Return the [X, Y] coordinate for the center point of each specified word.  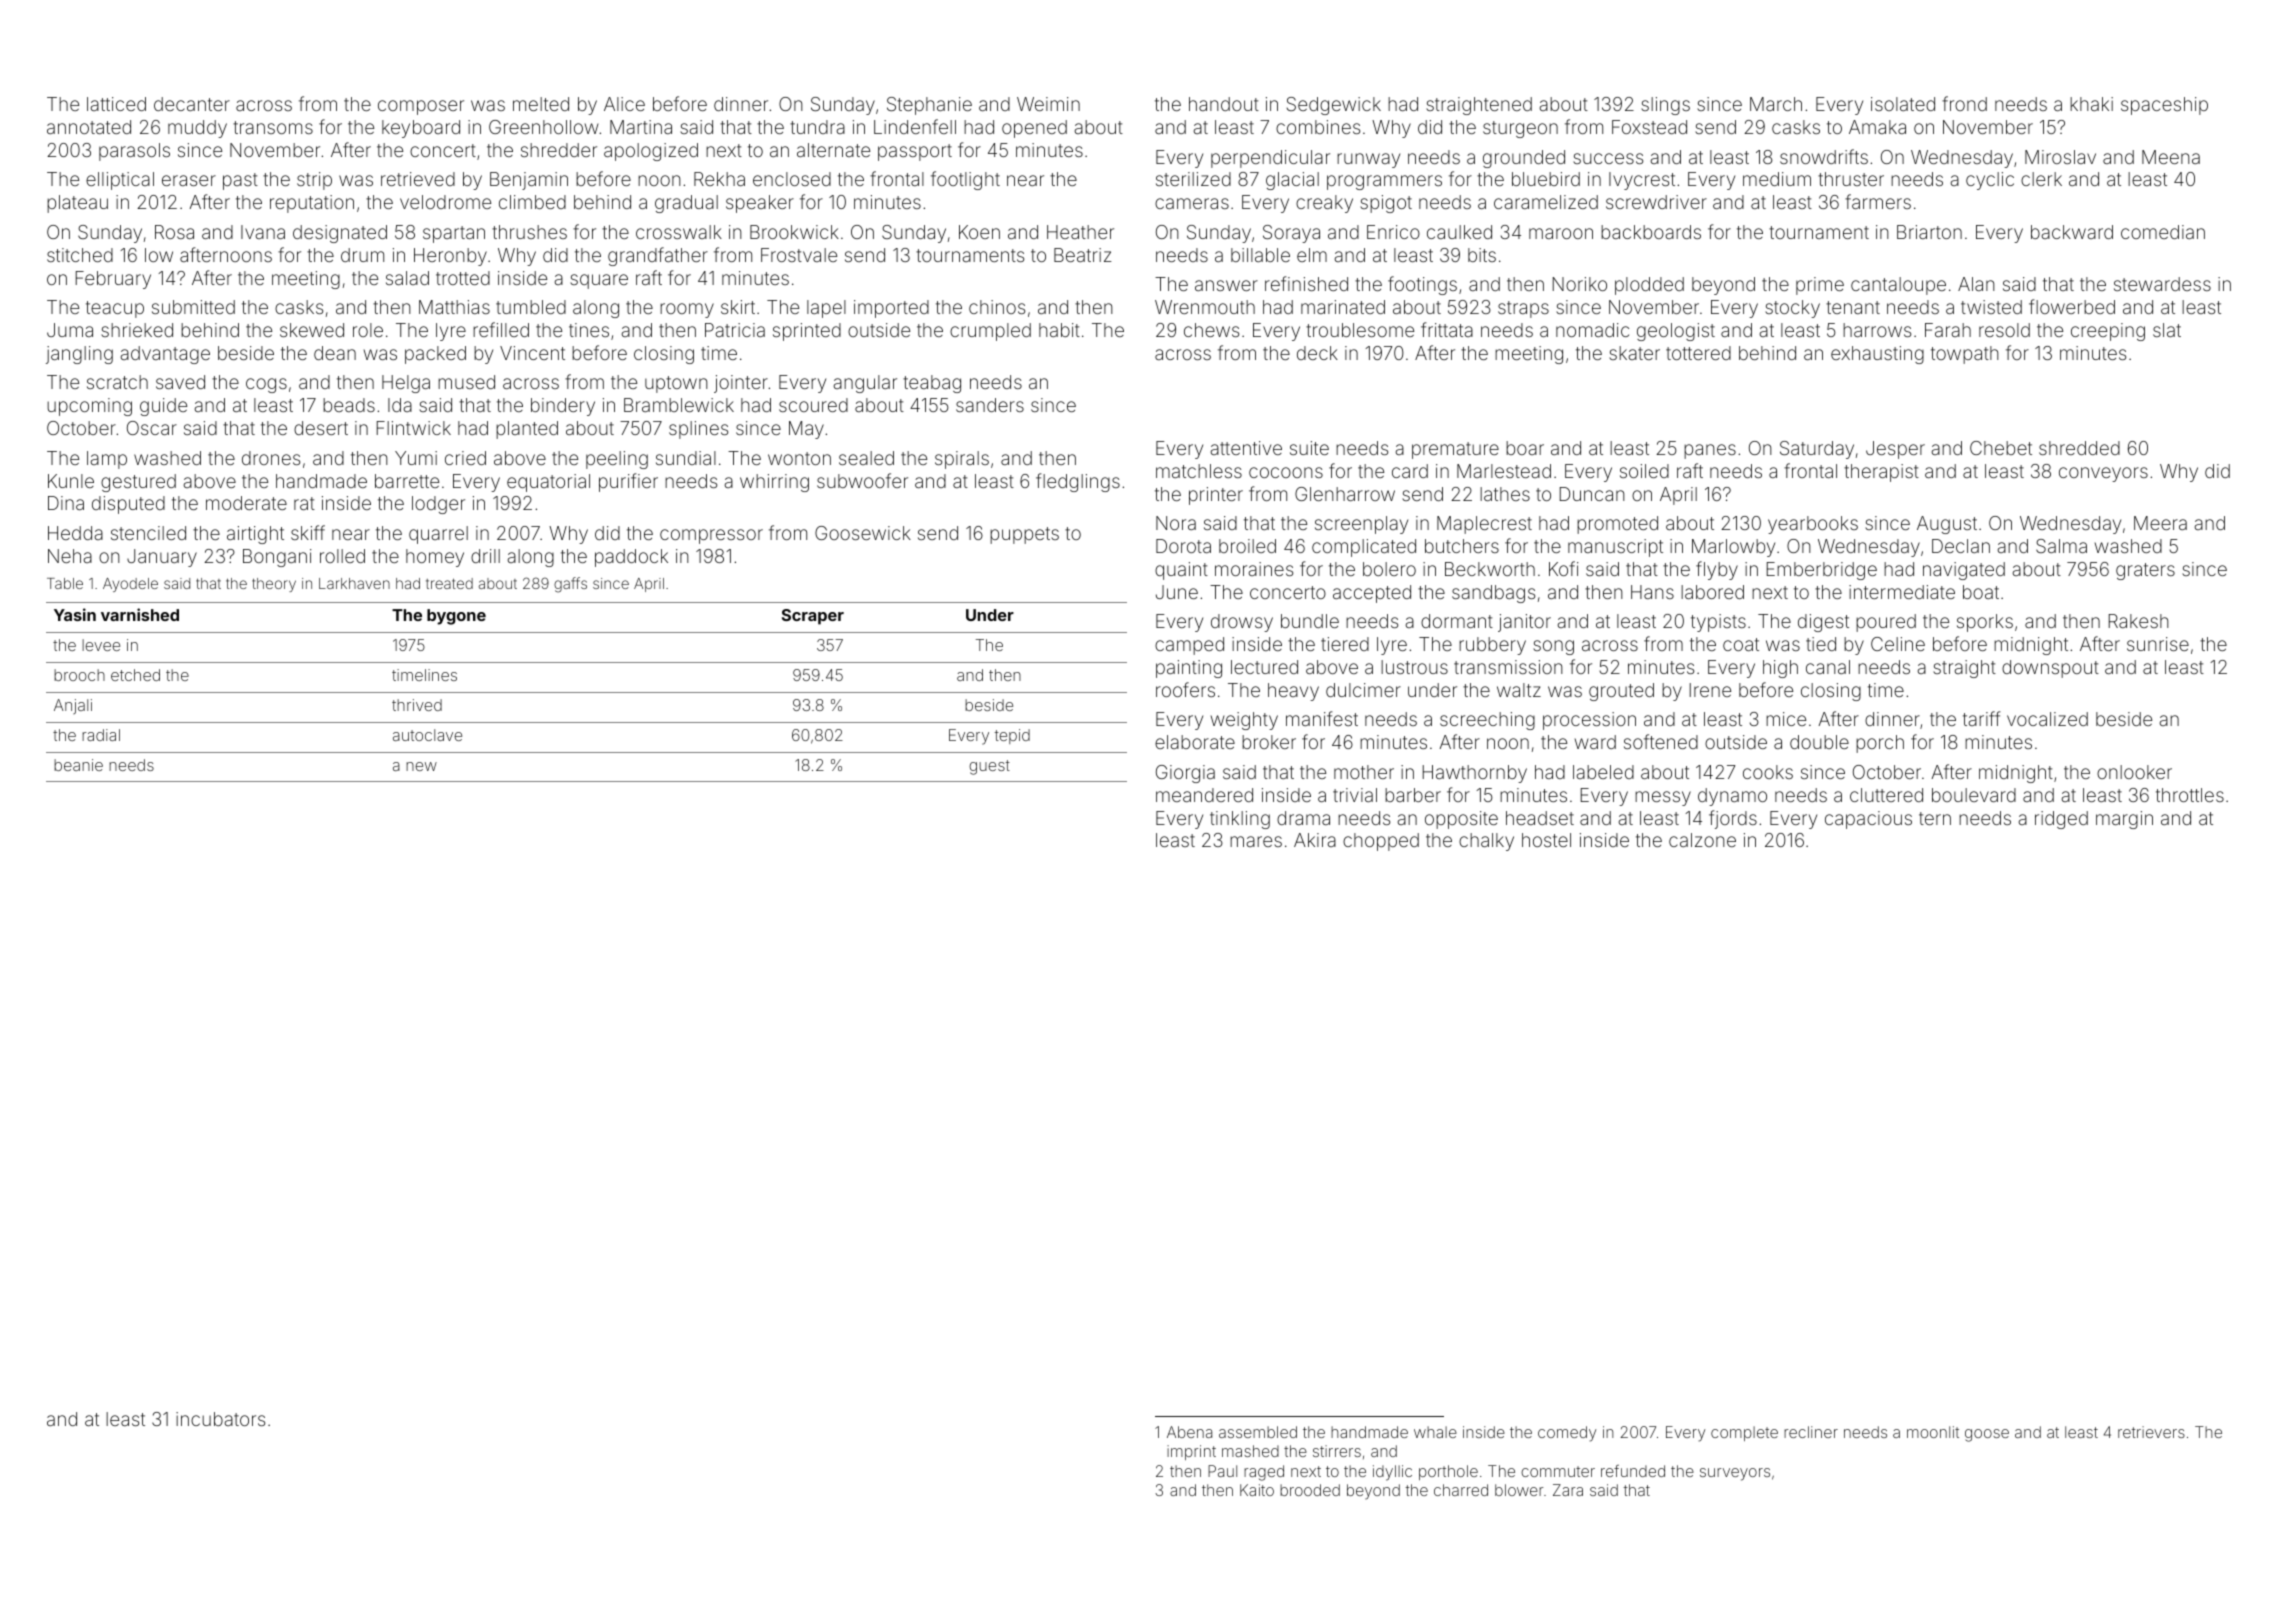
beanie [78, 765]
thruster [1851, 179]
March [1776, 104]
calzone [1702, 840]
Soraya [1291, 234]
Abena [1189, 1432]
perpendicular [1270, 159]
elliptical [120, 181]
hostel [1546, 840]
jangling [79, 355]
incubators [220, 1419]
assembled [1258, 1432]
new [421, 766]
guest [989, 767]
